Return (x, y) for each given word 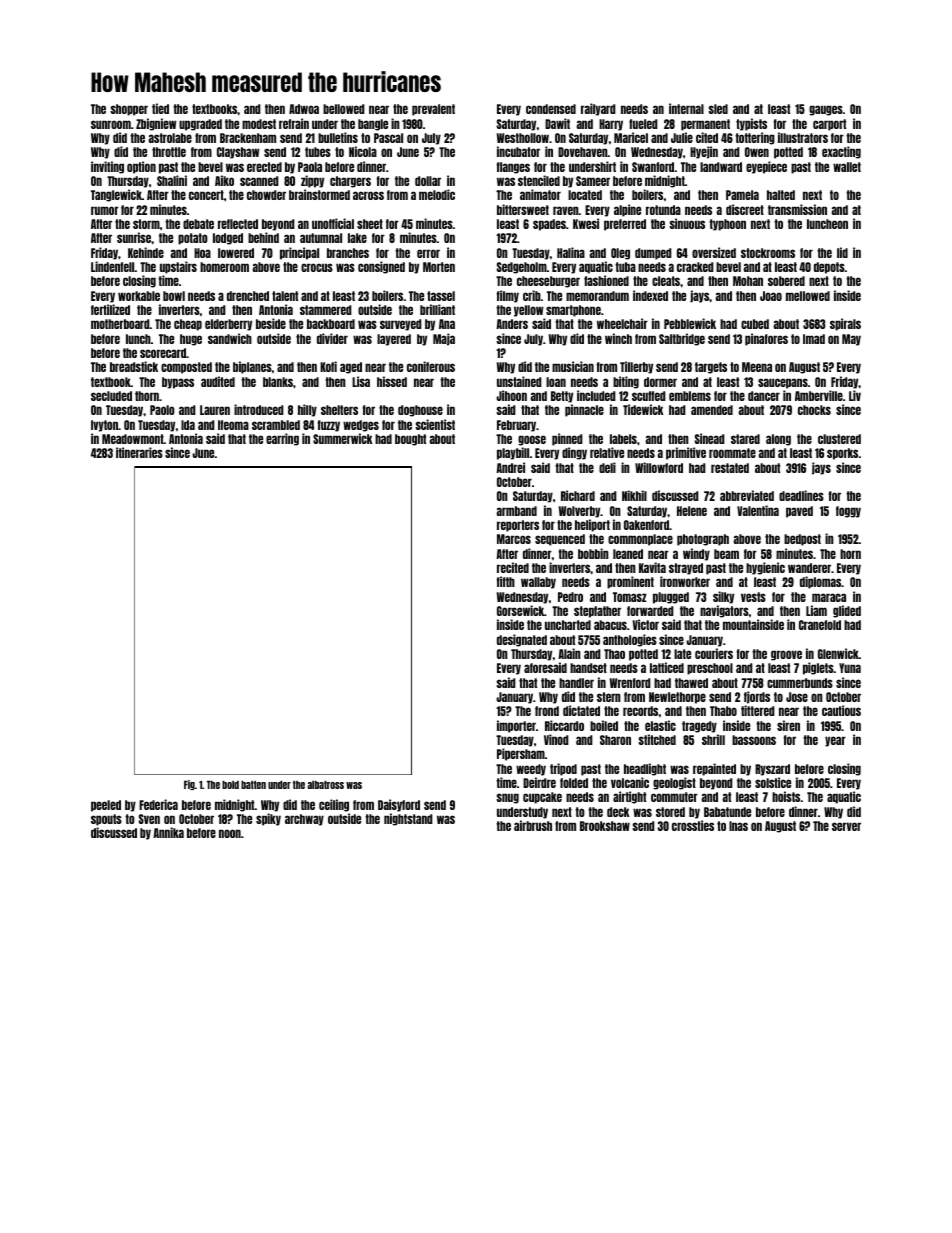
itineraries (139, 452)
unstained (519, 381)
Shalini (172, 180)
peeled (106, 806)
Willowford (659, 467)
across (368, 195)
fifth (505, 581)
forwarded (650, 611)
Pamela (742, 195)
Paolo (162, 410)
